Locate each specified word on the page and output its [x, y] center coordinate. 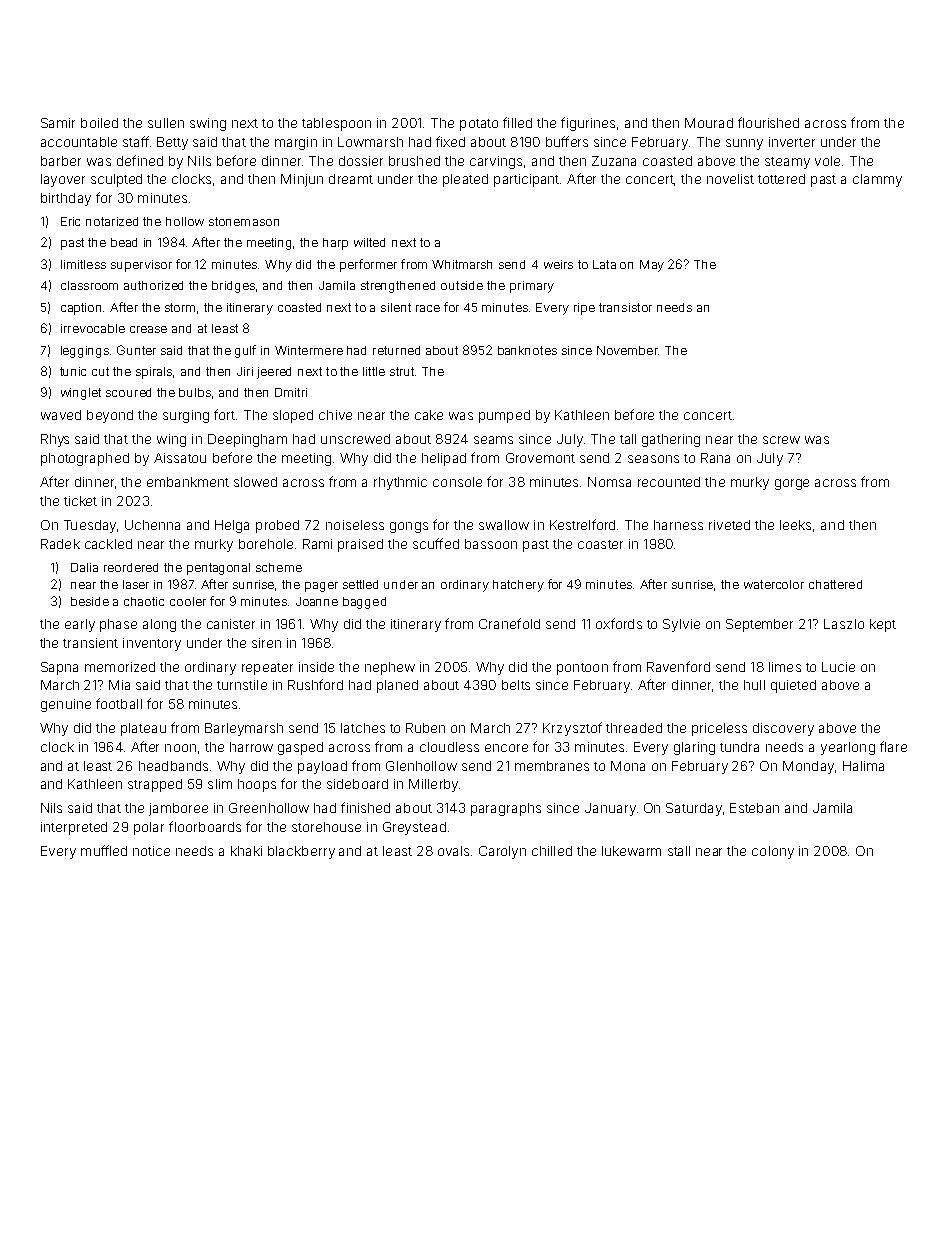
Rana [715, 458]
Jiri [245, 371]
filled [517, 122]
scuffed [436, 543]
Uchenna [152, 525]
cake [429, 415]
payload [322, 767]
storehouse [326, 827]
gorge [792, 484]
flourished [768, 122]
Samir [58, 123]
